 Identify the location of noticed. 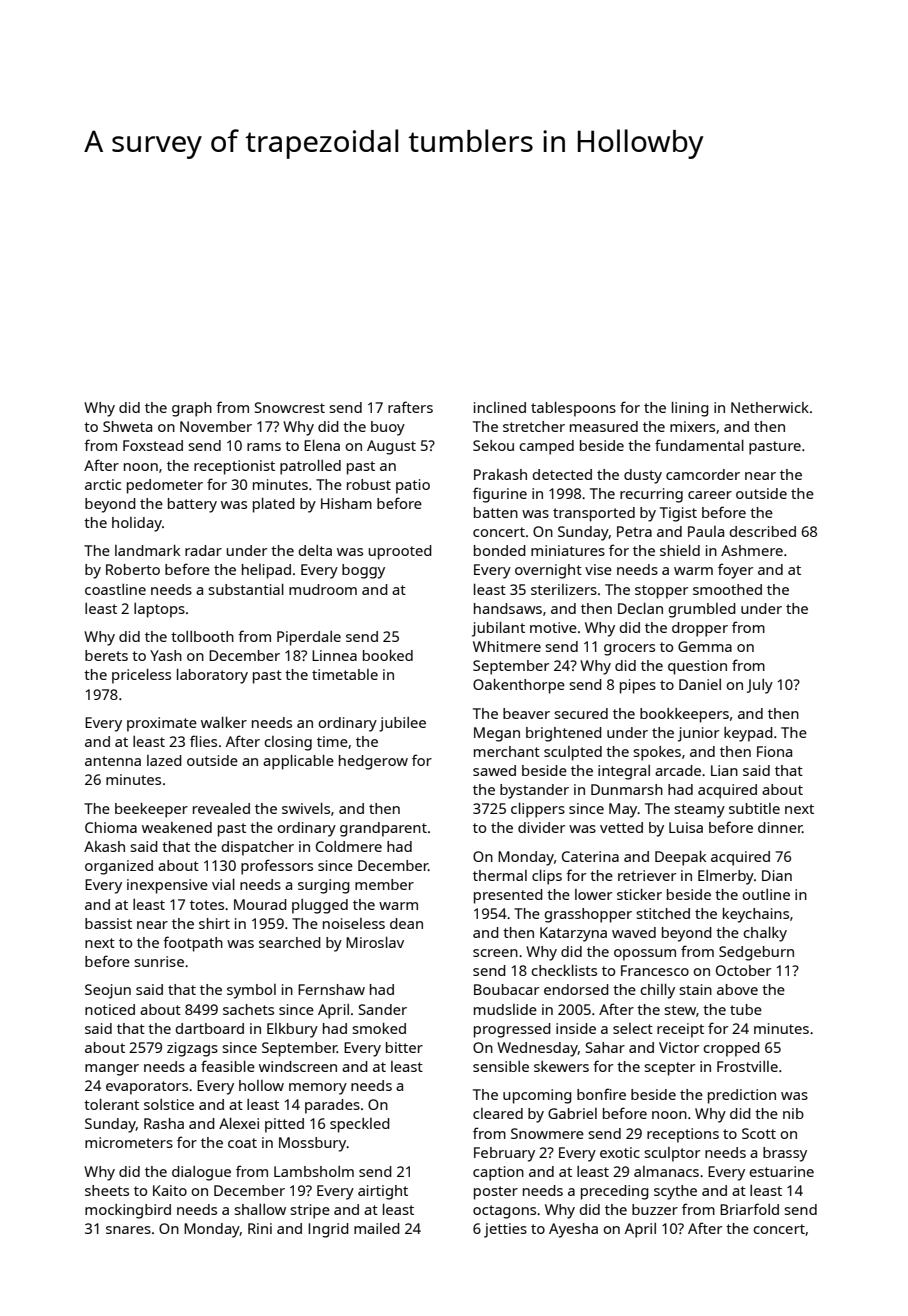
(110, 1009).
